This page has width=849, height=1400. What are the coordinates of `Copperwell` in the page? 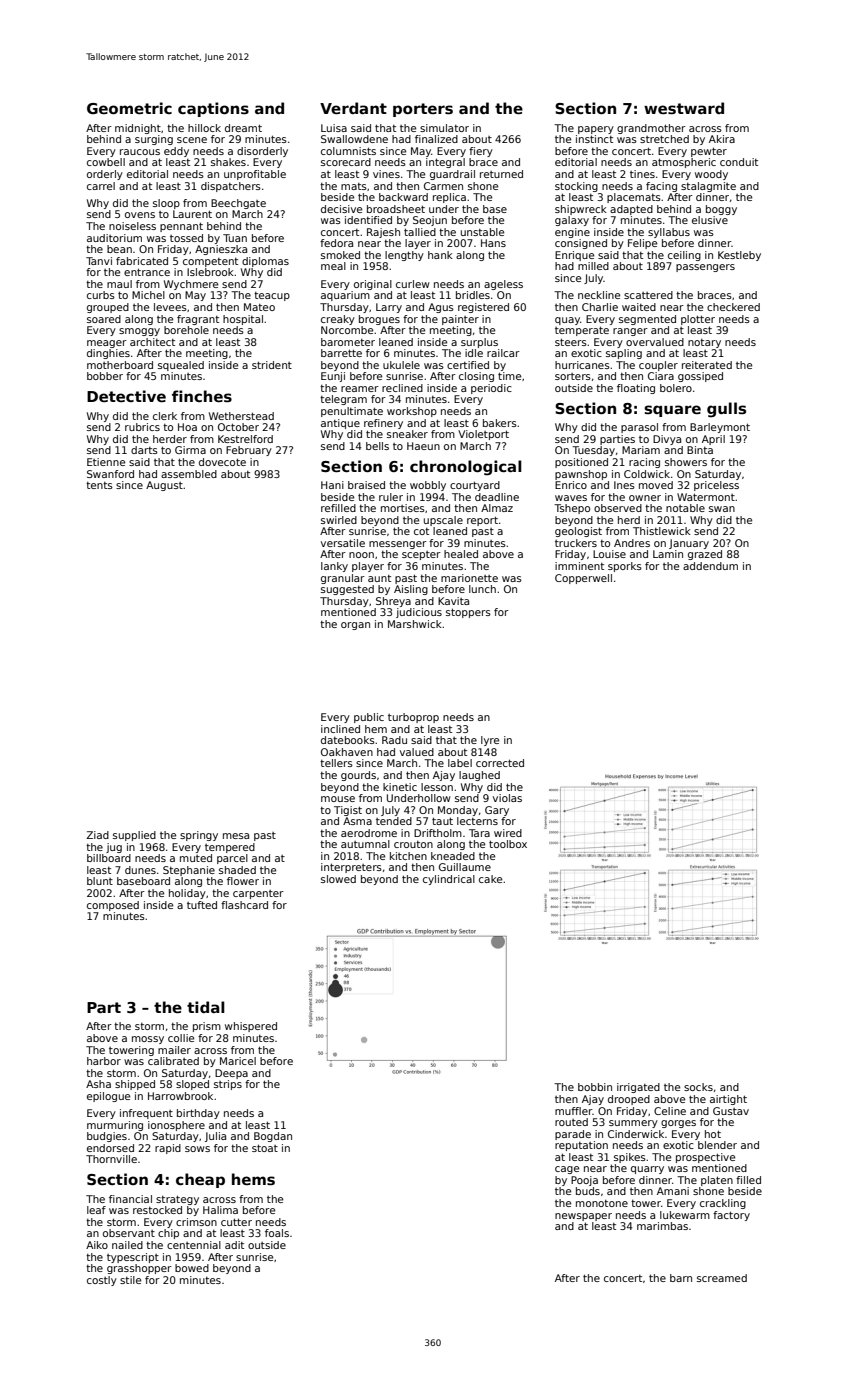 It's located at (583, 579).
